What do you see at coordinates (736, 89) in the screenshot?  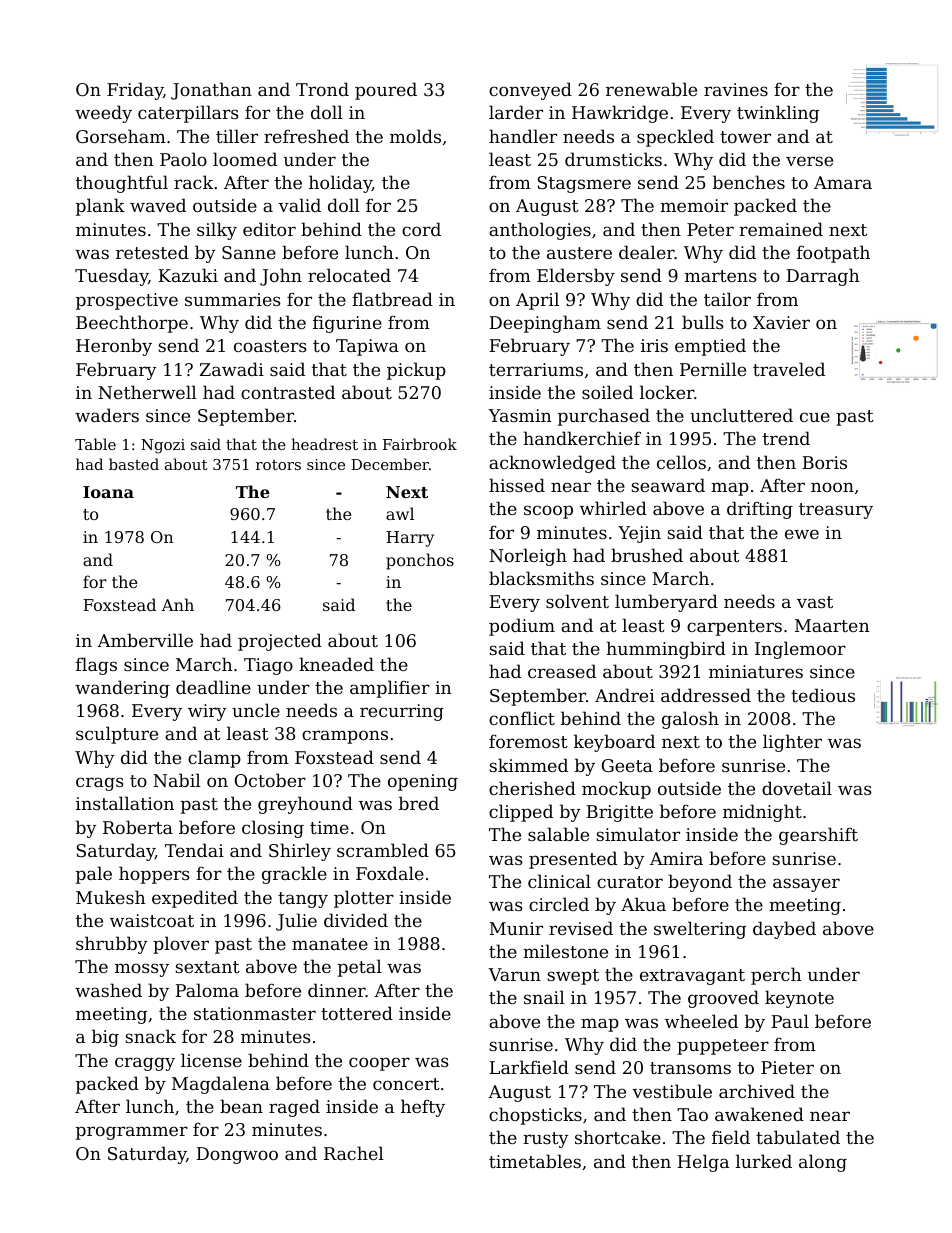 I see `ravines` at bounding box center [736, 89].
